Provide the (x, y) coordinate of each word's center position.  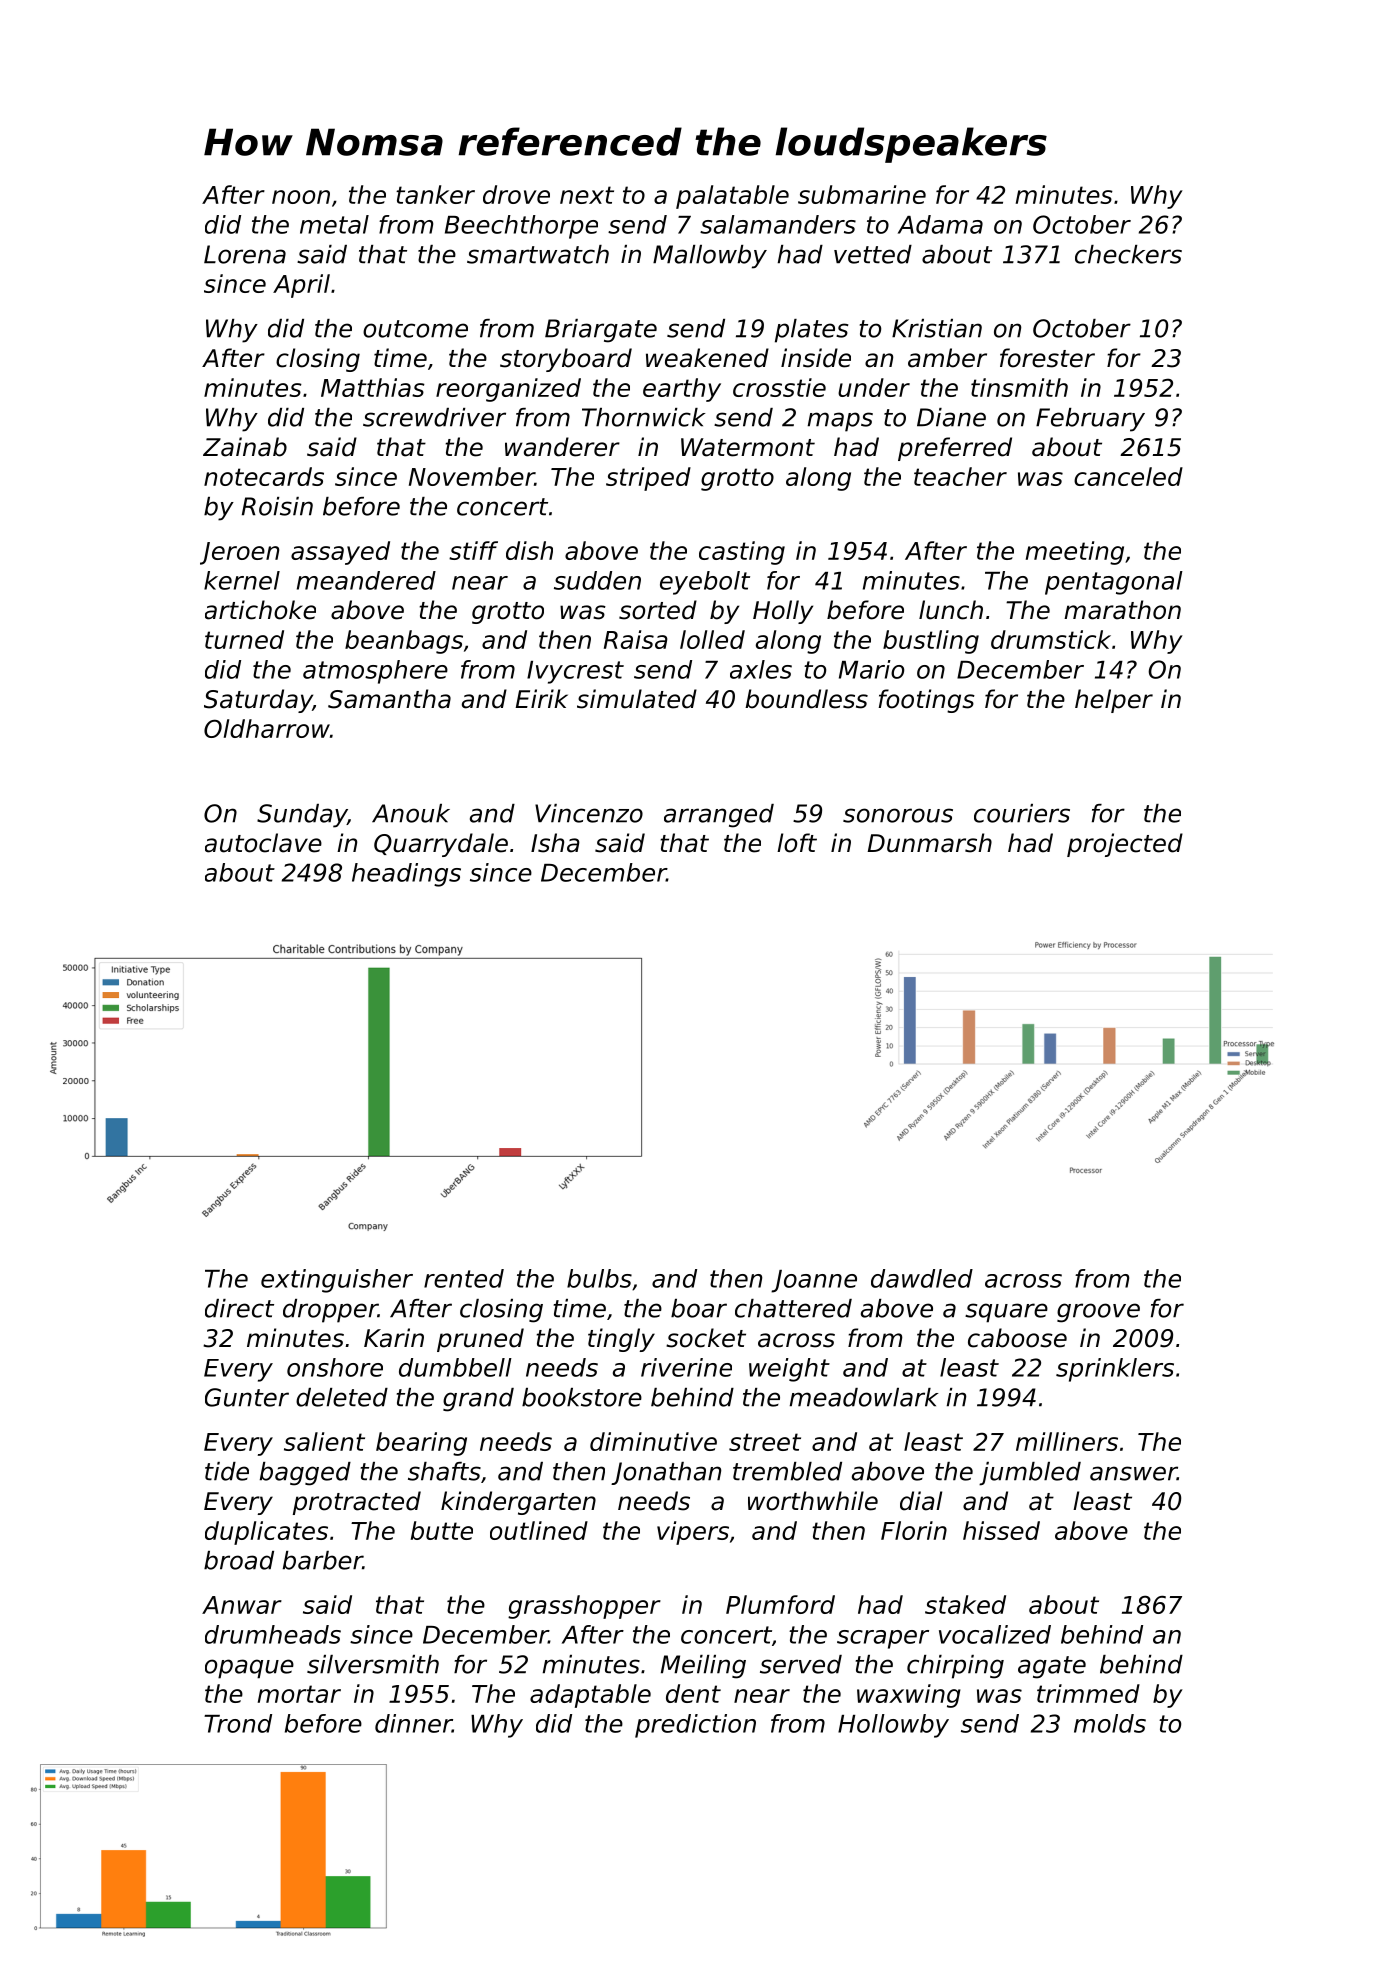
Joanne (814, 1281)
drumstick (1051, 639)
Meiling (703, 1667)
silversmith (373, 1664)
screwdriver (434, 417)
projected (1125, 845)
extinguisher (337, 1281)
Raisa (636, 639)
